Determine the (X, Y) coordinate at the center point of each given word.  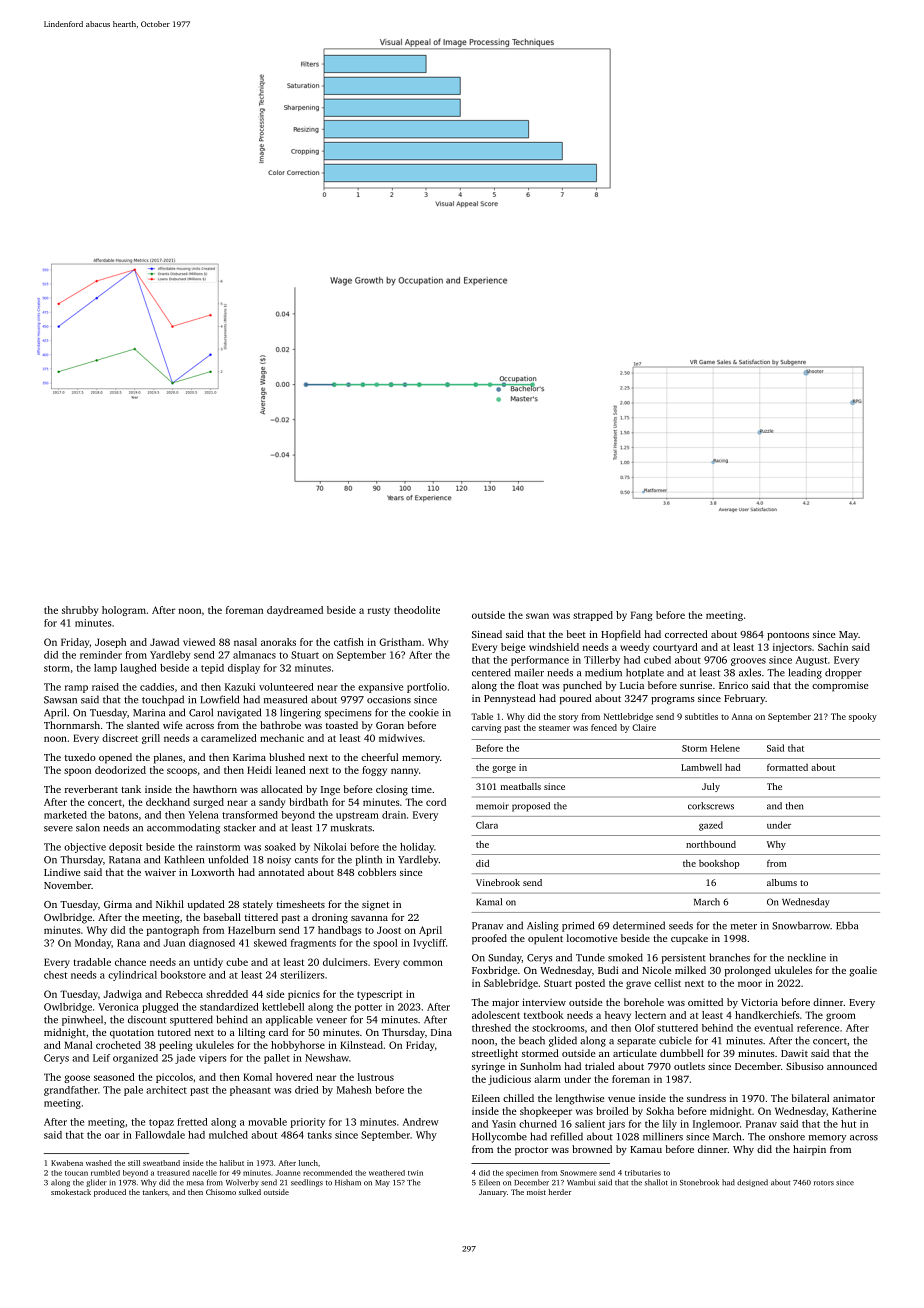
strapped (593, 616)
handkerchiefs (767, 1015)
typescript (379, 995)
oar (112, 1136)
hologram (124, 611)
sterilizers (302, 975)
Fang (641, 616)
